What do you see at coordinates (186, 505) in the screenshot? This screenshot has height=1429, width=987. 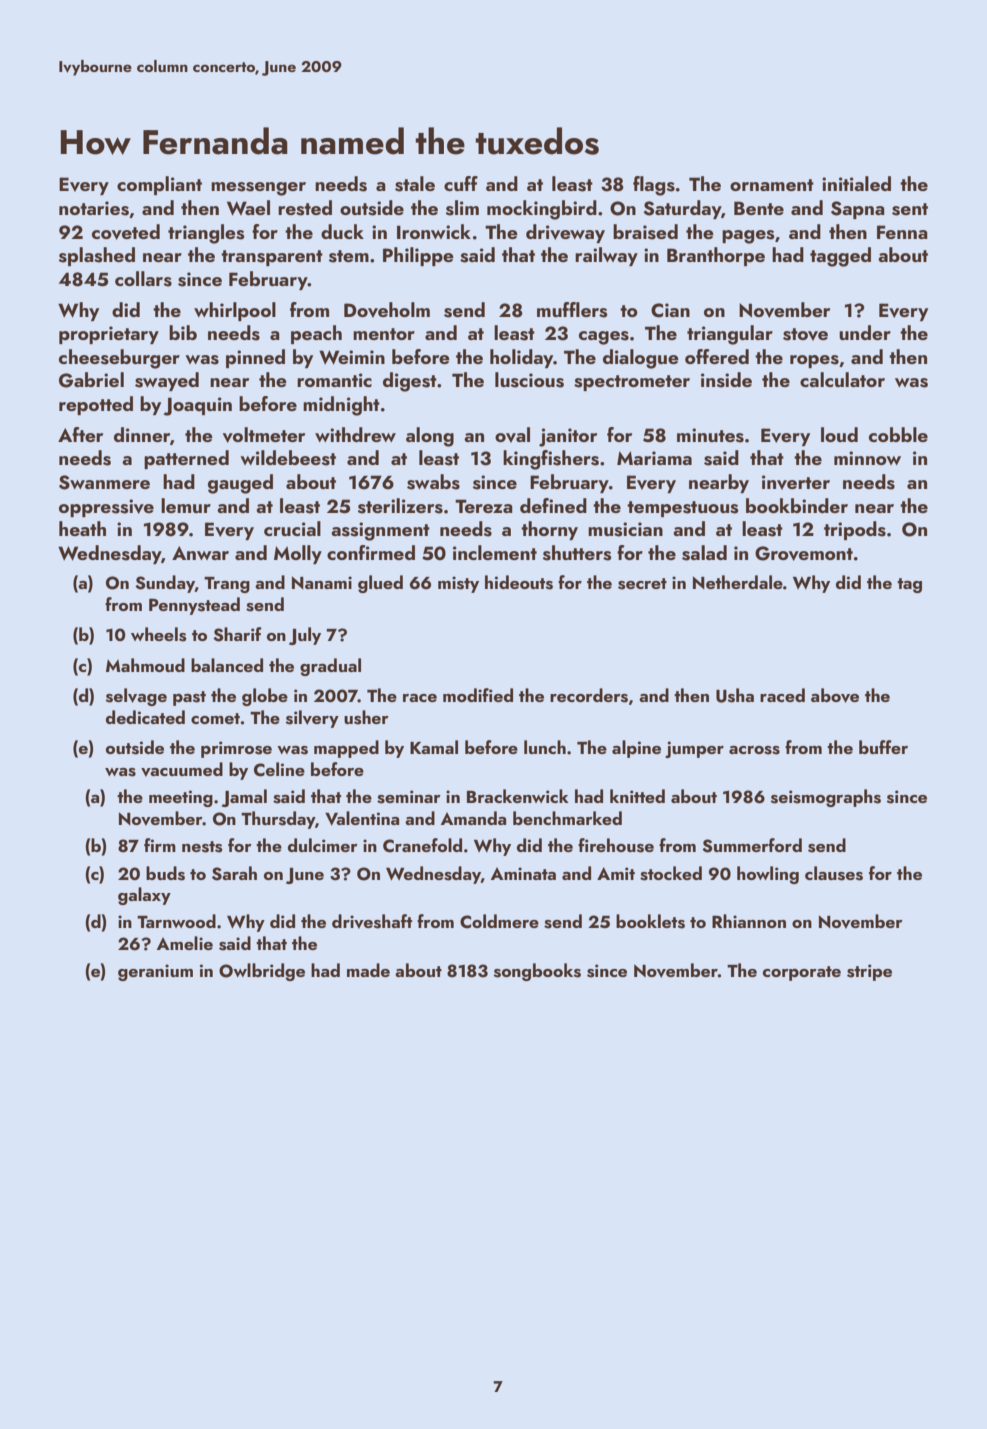 I see `lemur` at bounding box center [186, 505].
